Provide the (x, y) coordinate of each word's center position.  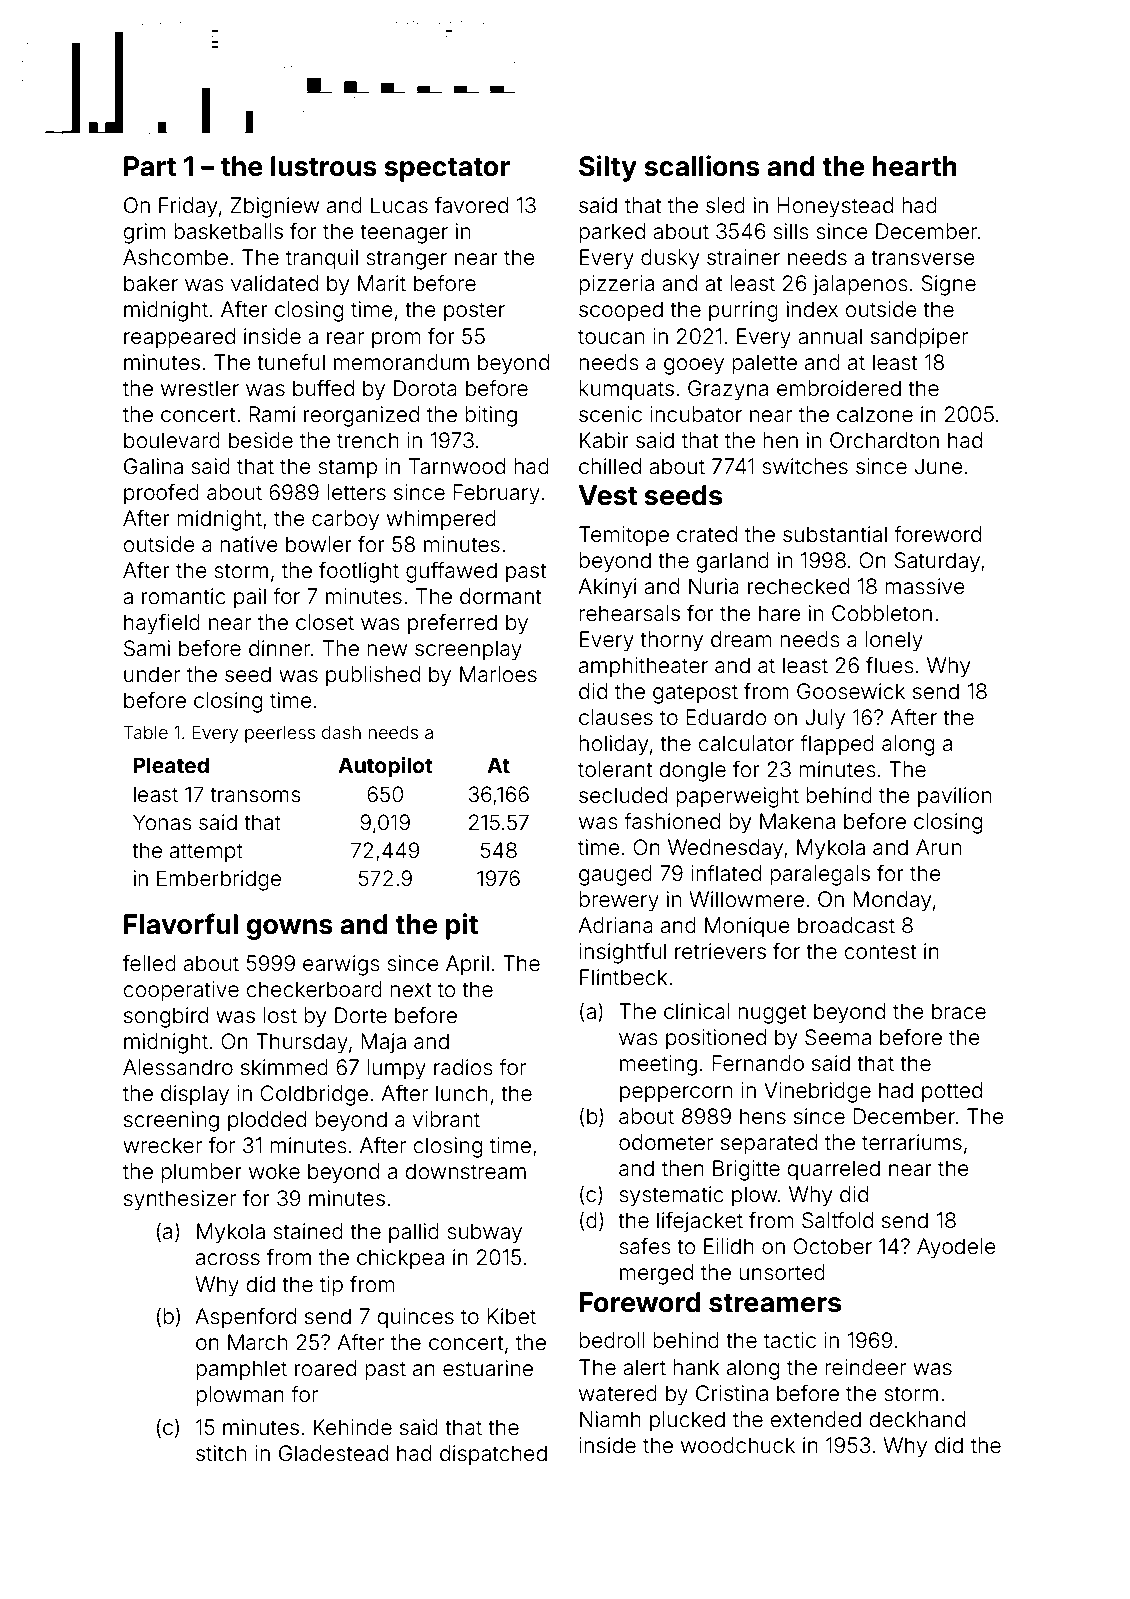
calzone (875, 414)
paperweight (737, 797)
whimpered (441, 520)
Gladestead (333, 1453)
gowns (289, 929)
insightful (622, 953)
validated (274, 283)
